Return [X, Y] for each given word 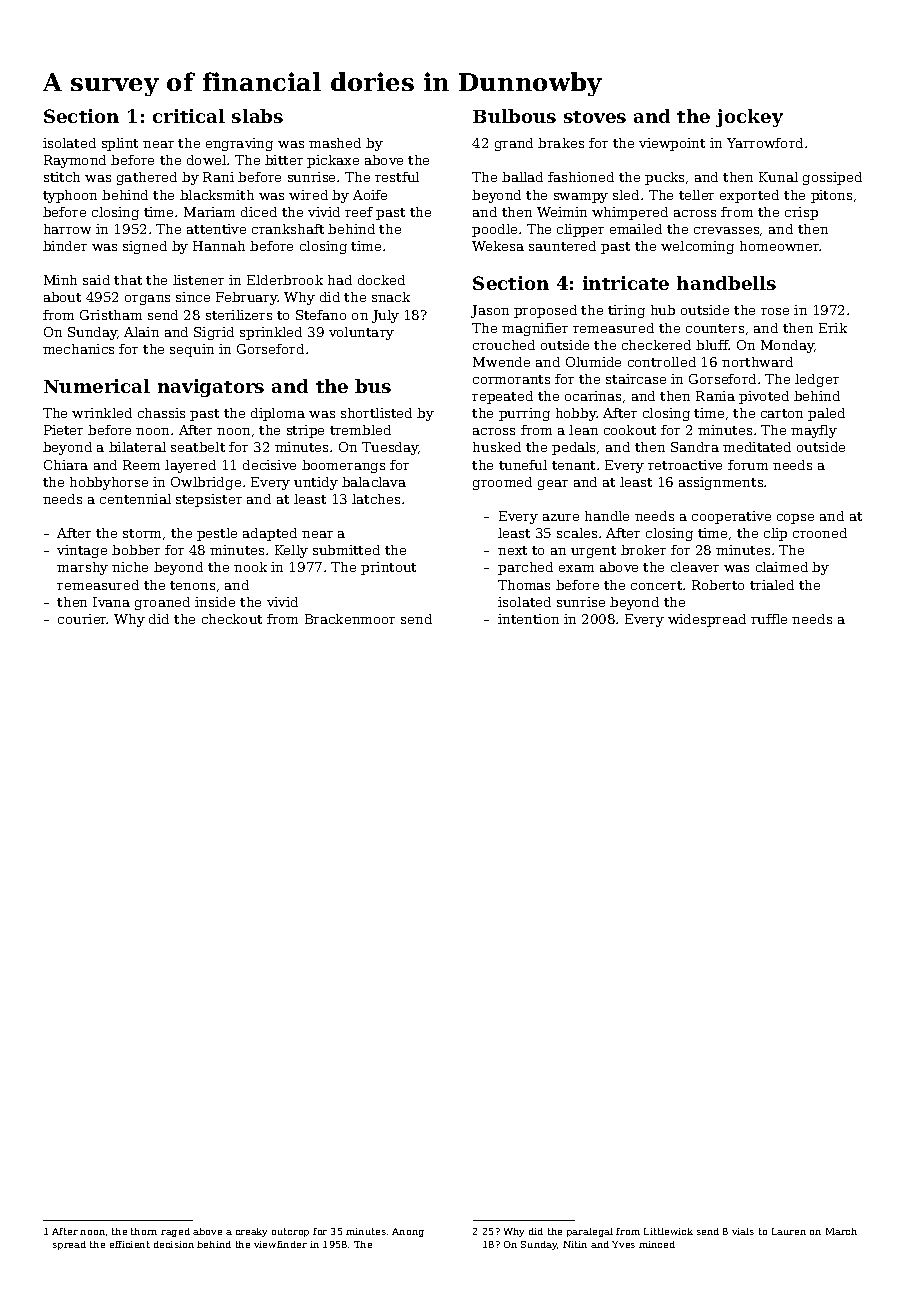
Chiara [66, 465]
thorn [144, 1231]
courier [82, 619]
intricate [626, 283]
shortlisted [376, 413]
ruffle [769, 619]
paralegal [590, 1232]
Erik [833, 328]
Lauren [789, 1231]
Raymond [75, 161]
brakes [561, 143]
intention [528, 619]
